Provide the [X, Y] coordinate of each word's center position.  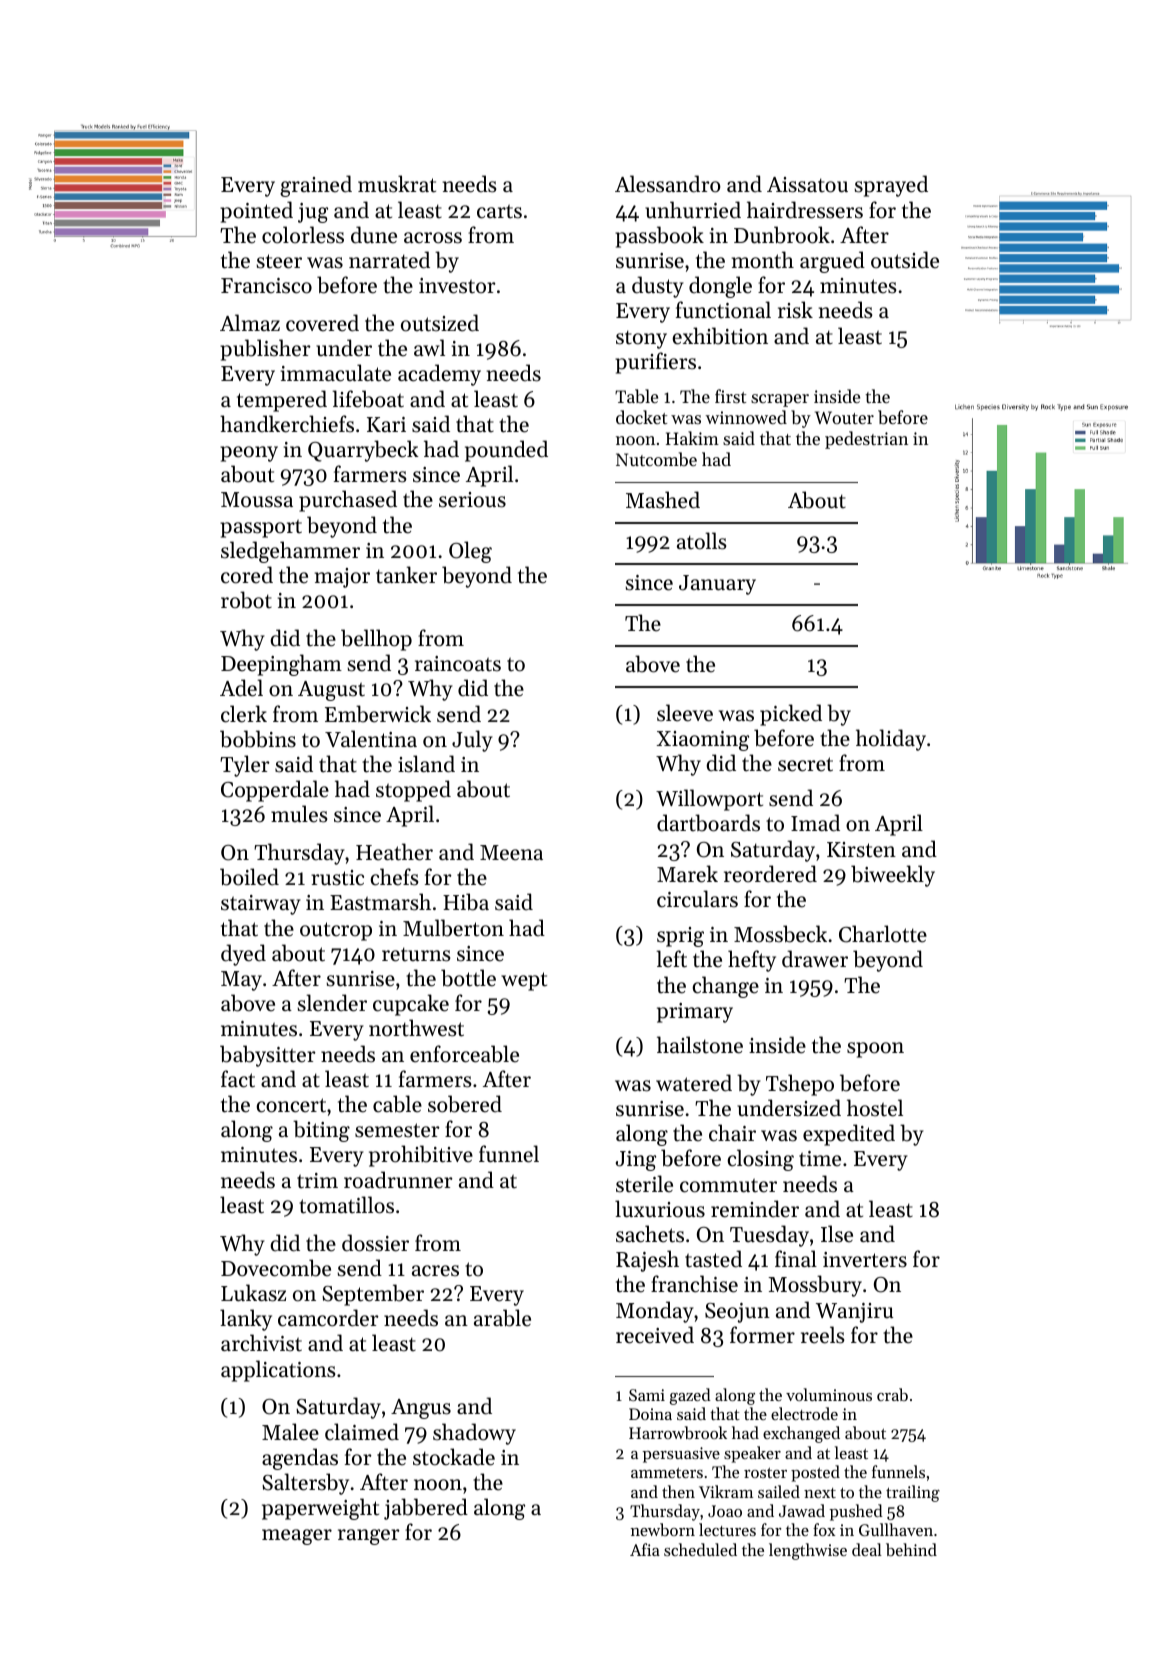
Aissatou [807, 185]
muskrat [397, 184]
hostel [875, 1108]
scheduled [700, 1549]
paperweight [320, 1509]
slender [332, 1003]
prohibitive [421, 1156]
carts [499, 211]
